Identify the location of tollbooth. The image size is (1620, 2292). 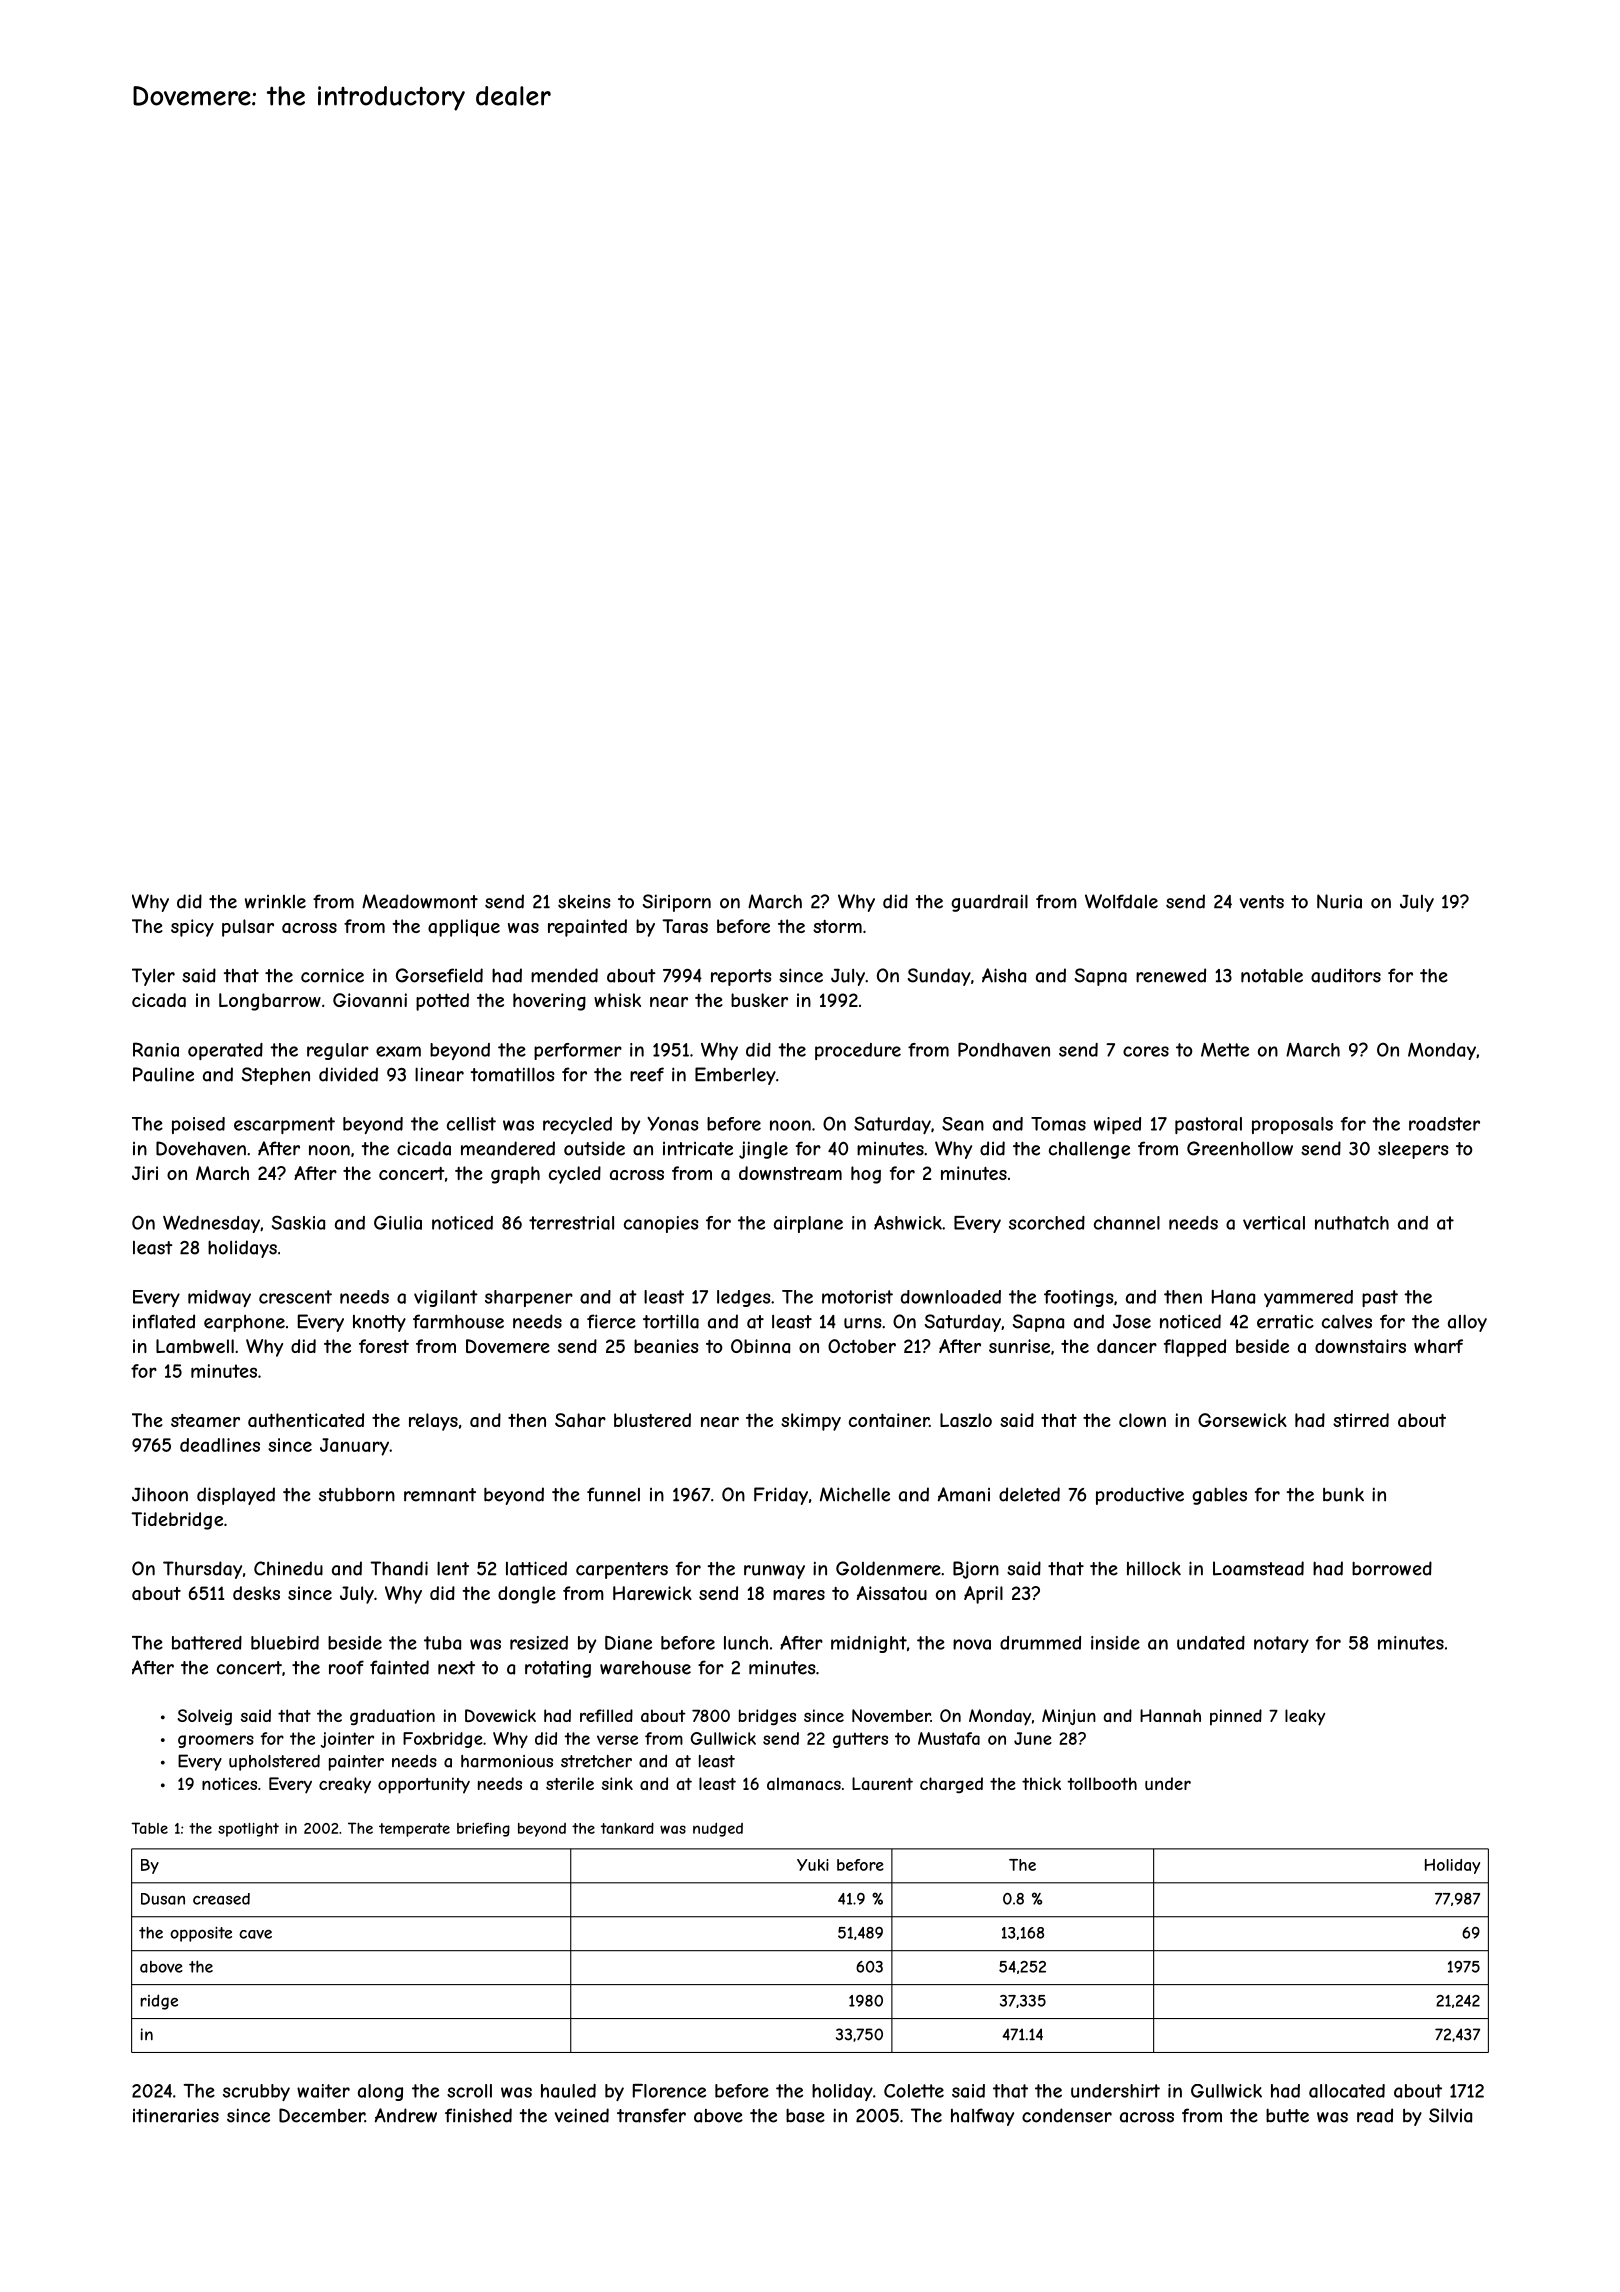
(1102, 1783).
